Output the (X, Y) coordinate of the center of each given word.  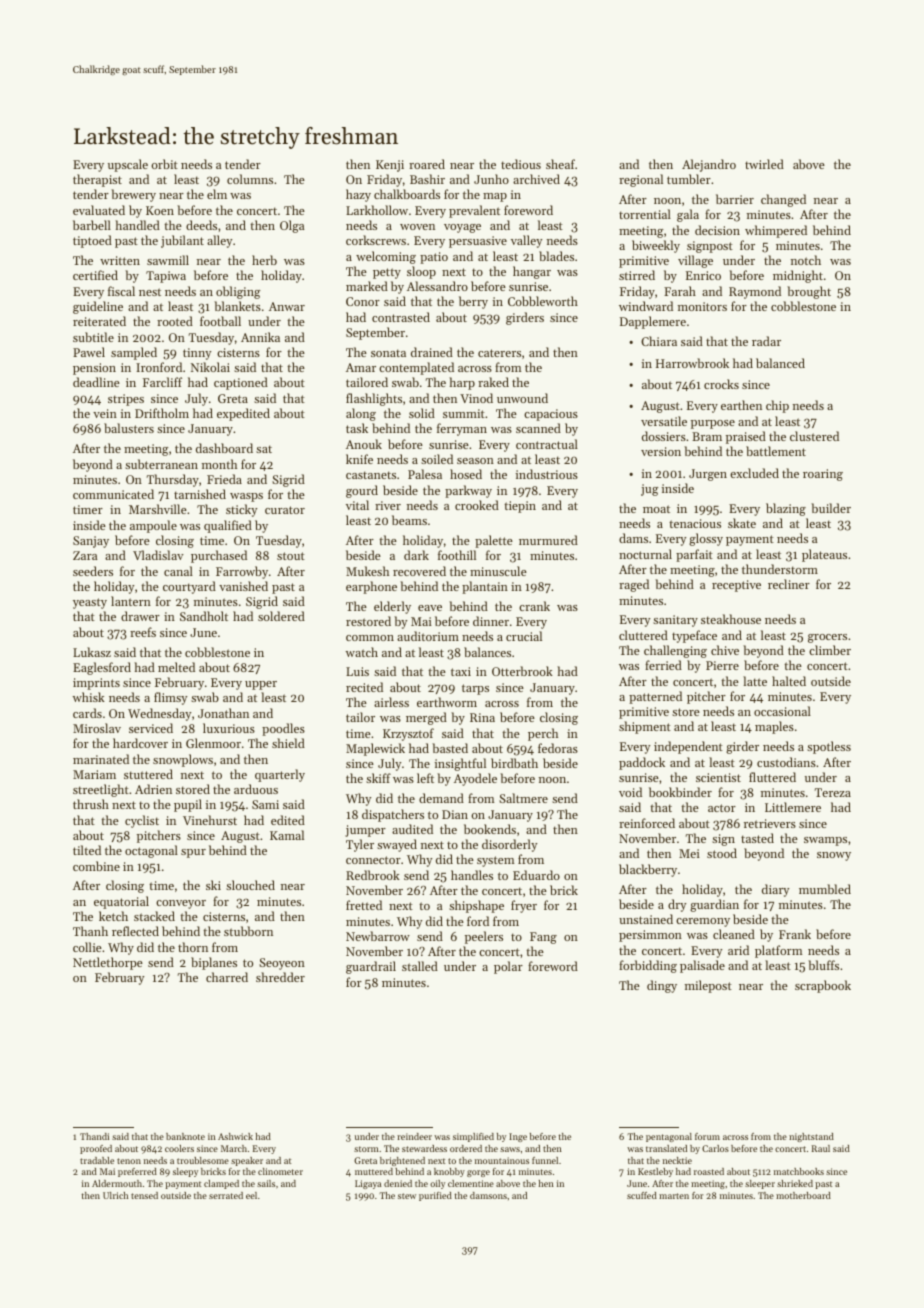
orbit (165, 164)
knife (359, 459)
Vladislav (158, 555)
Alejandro (709, 165)
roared (427, 164)
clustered (814, 436)
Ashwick (235, 1136)
